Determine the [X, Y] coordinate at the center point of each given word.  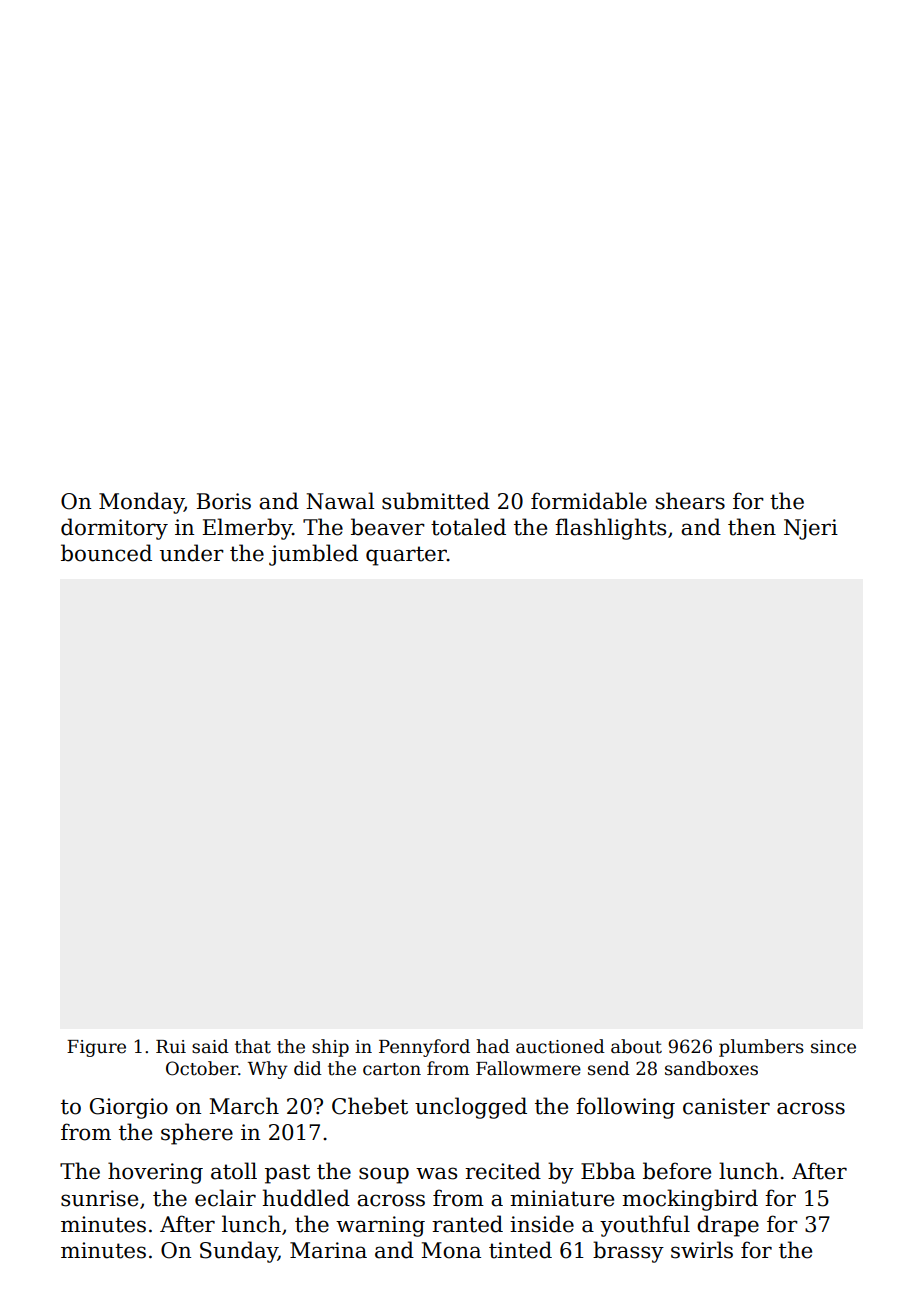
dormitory [114, 529]
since [833, 1047]
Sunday [239, 1252]
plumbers [761, 1048]
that [253, 1046]
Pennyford [424, 1048]
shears [690, 501]
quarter [406, 556]
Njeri [811, 529]
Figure [96, 1048]
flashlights [610, 529]
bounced [106, 553]
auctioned [560, 1046]
